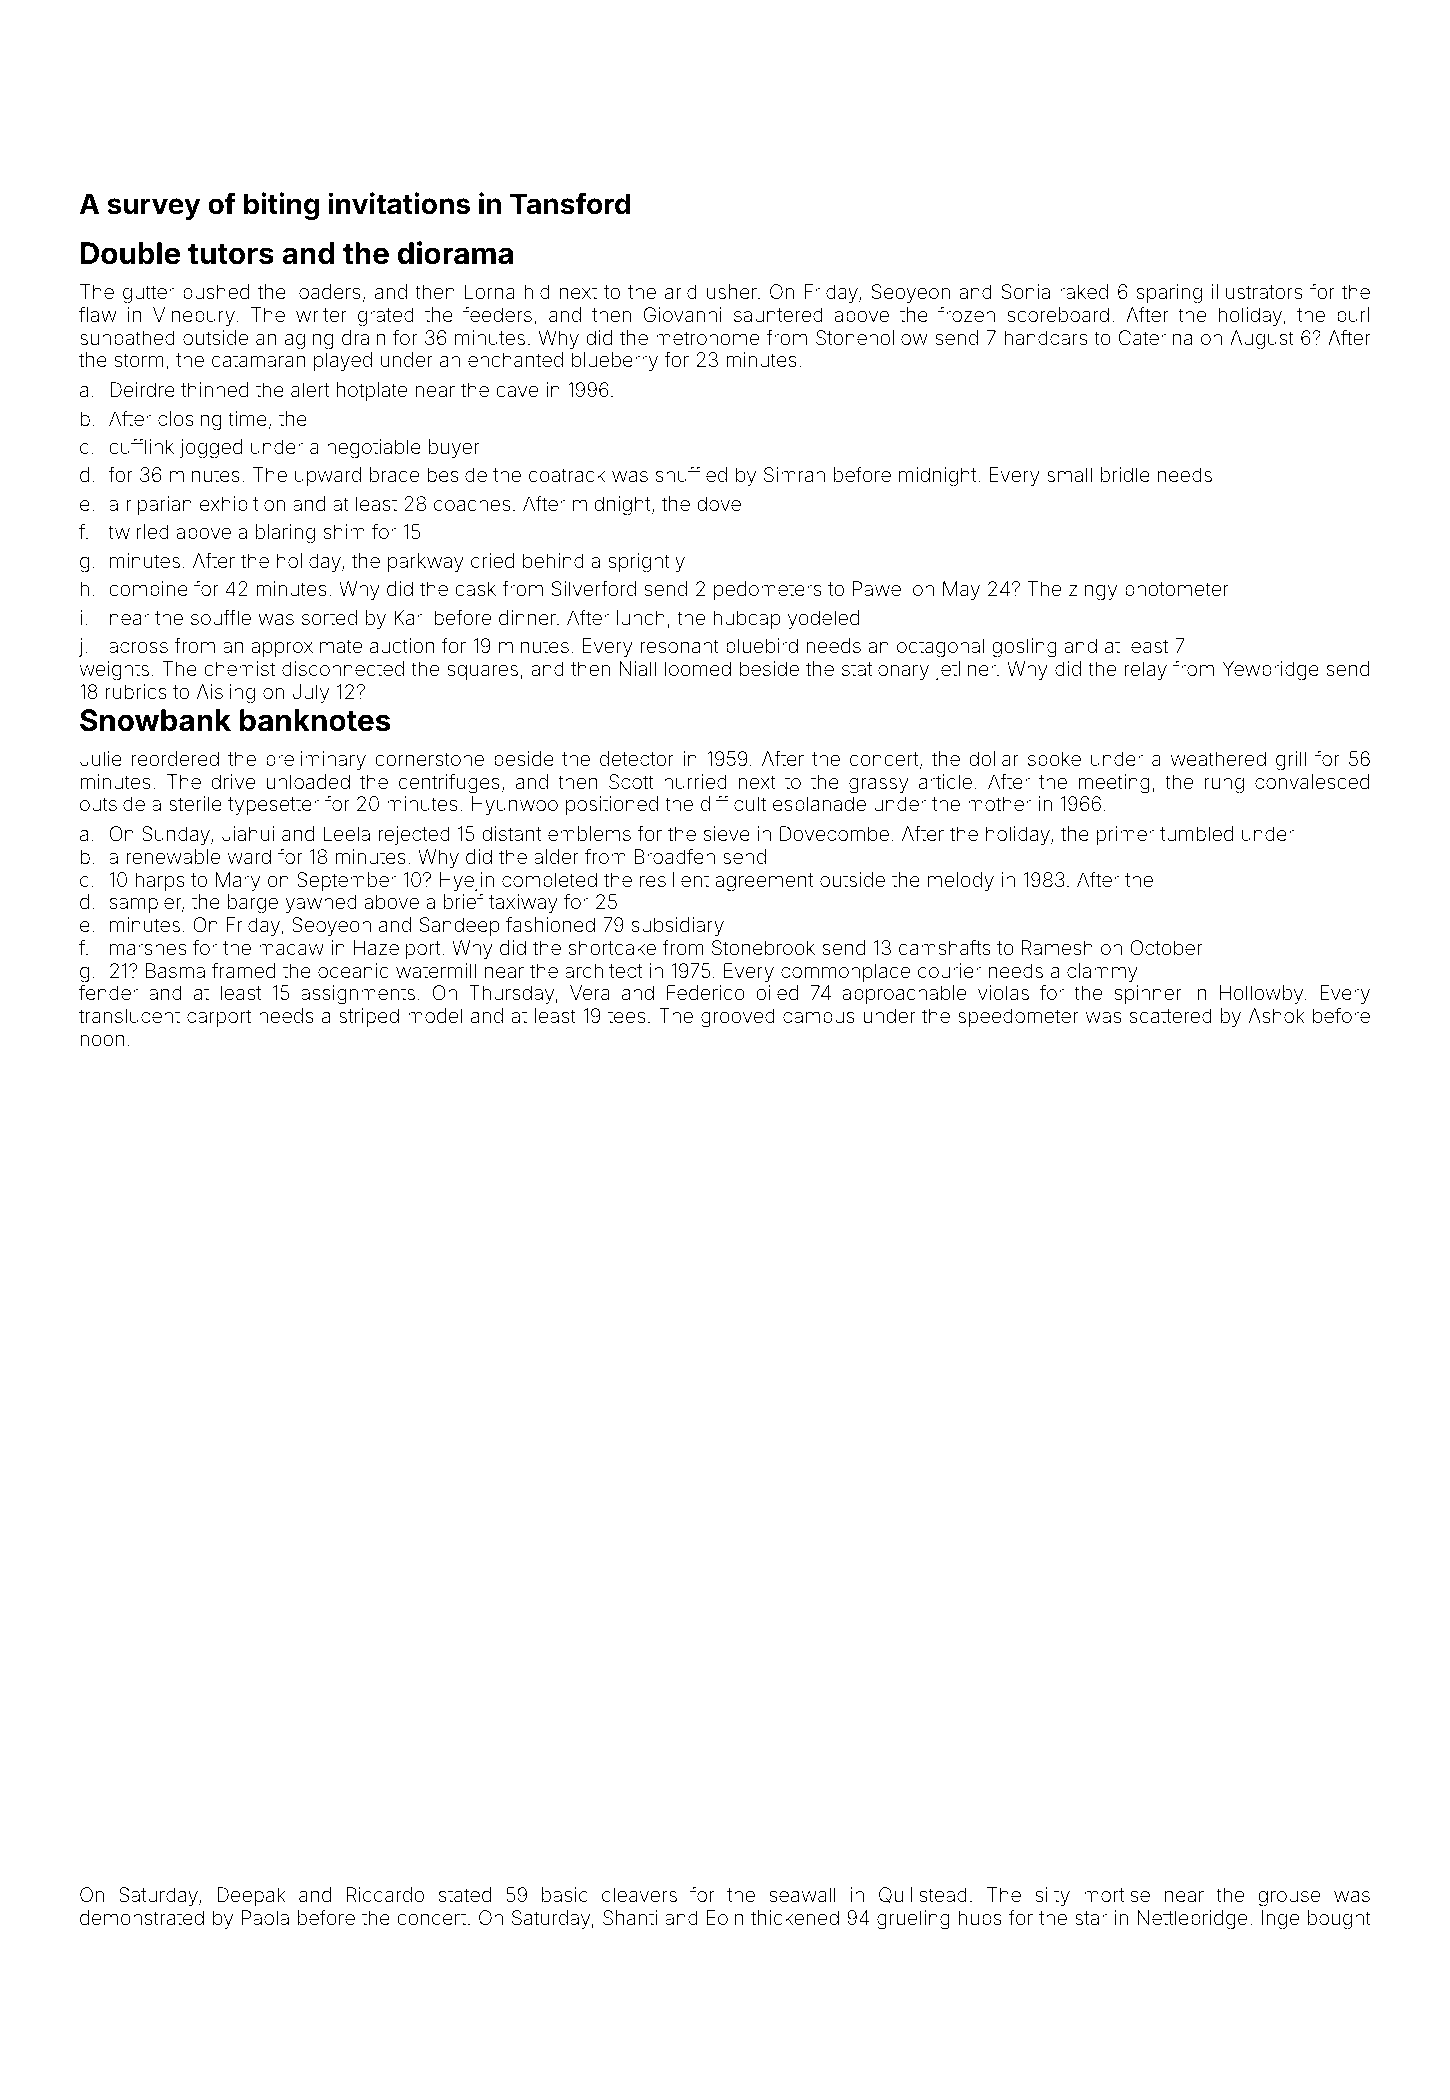 The width and height of the document is (1450, 2100). Describe the element at coordinates (148, 588) in the document. I see `combine` at that location.
